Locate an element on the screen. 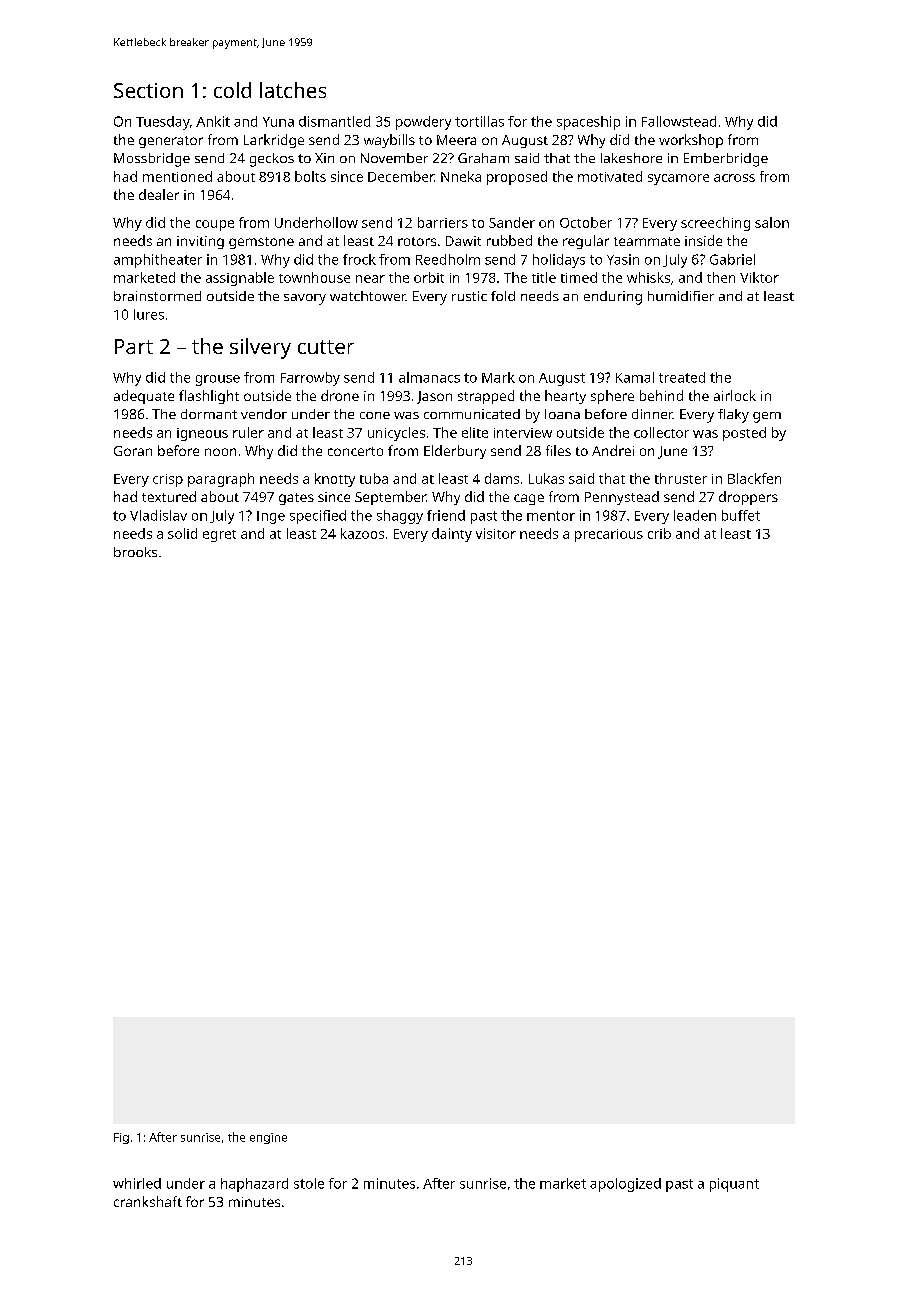 The image size is (908, 1316). stole is located at coordinates (309, 1183).
